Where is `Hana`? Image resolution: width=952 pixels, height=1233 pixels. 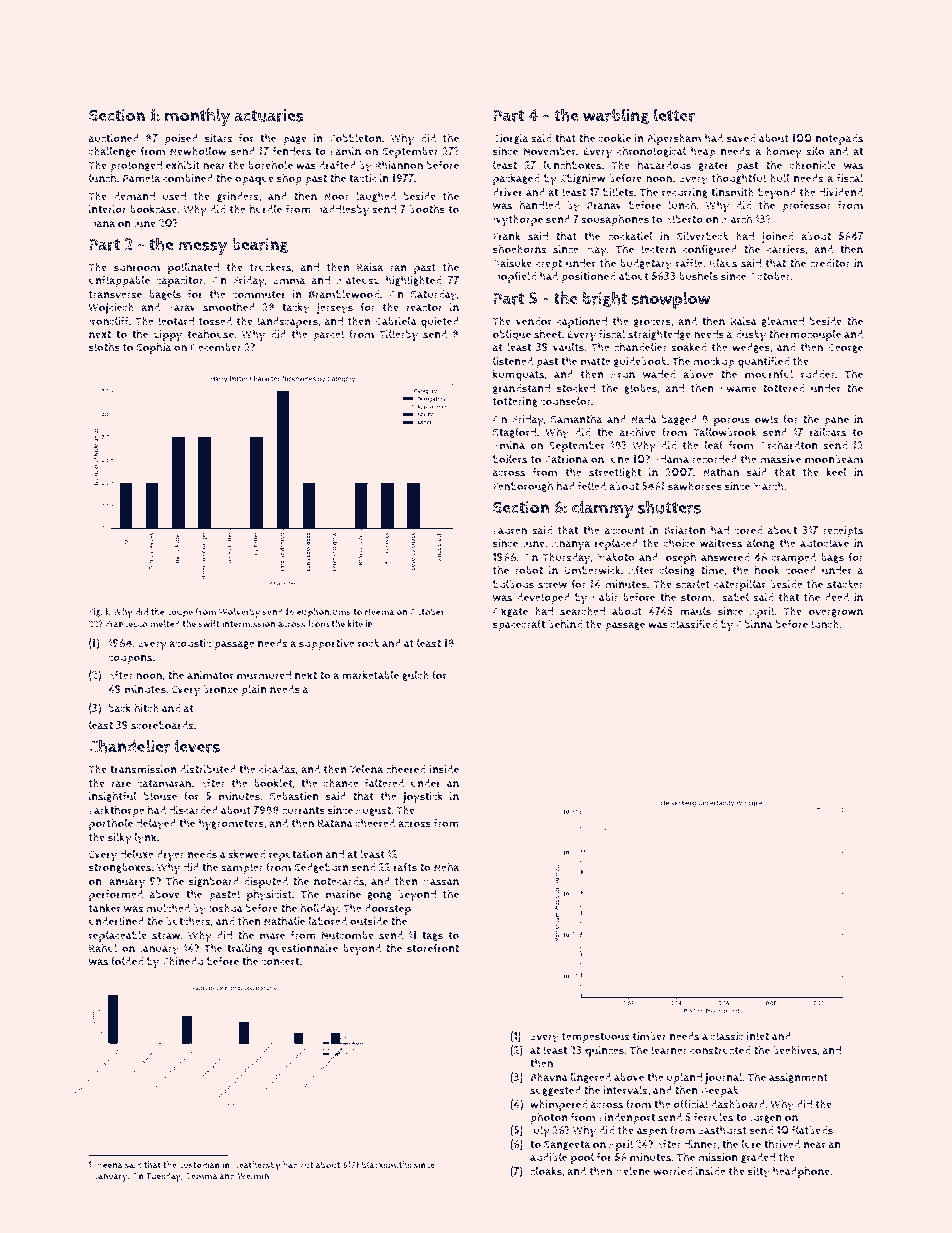
Hana is located at coordinates (102, 223).
